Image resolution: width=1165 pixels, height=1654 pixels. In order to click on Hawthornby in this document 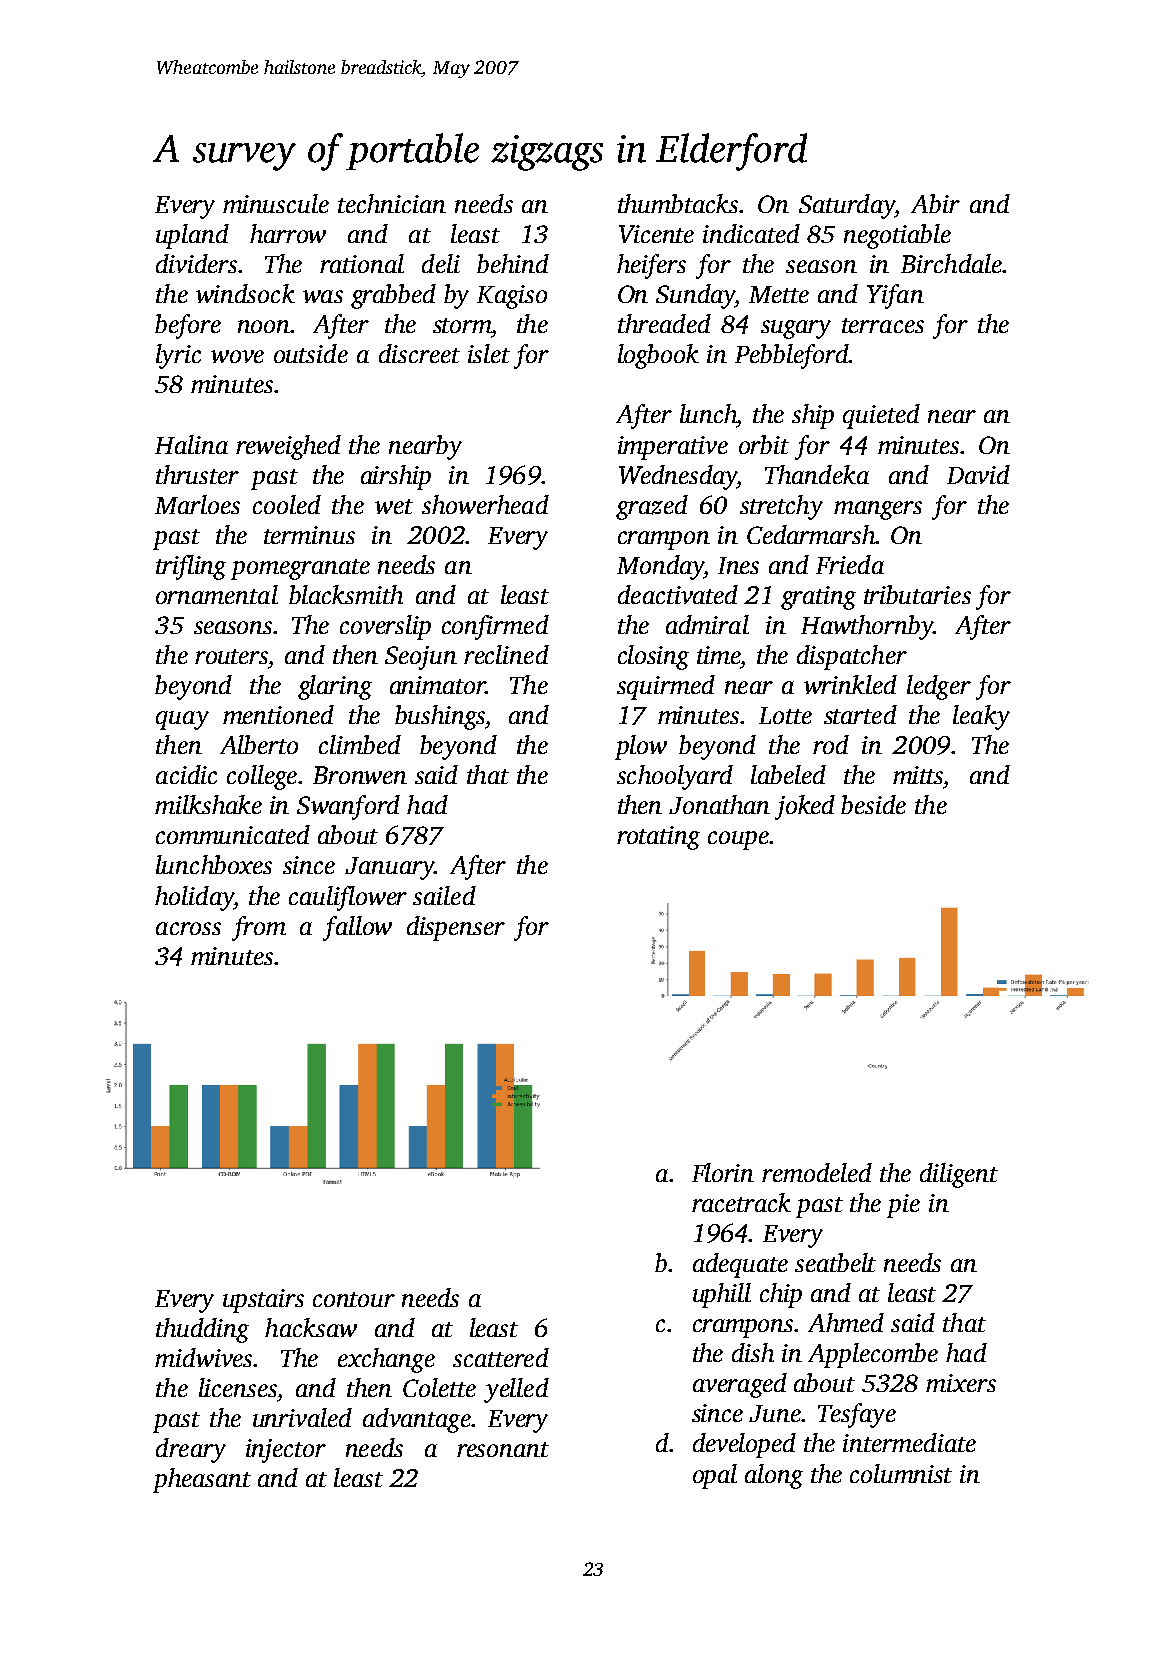, I will do `click(867, 627)`.
